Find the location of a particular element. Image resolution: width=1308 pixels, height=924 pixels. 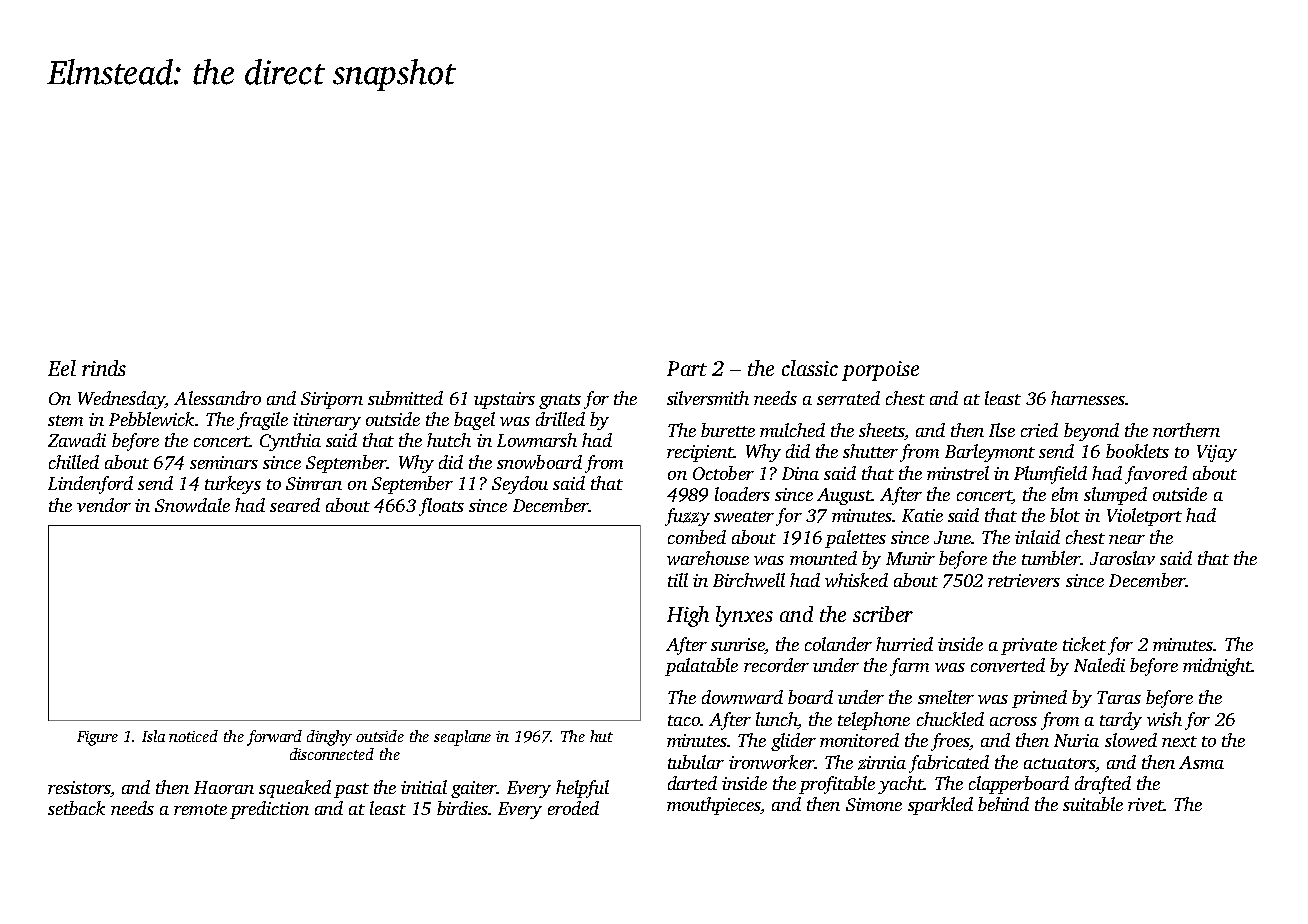

lunch is located at coordinates (776, 719).
